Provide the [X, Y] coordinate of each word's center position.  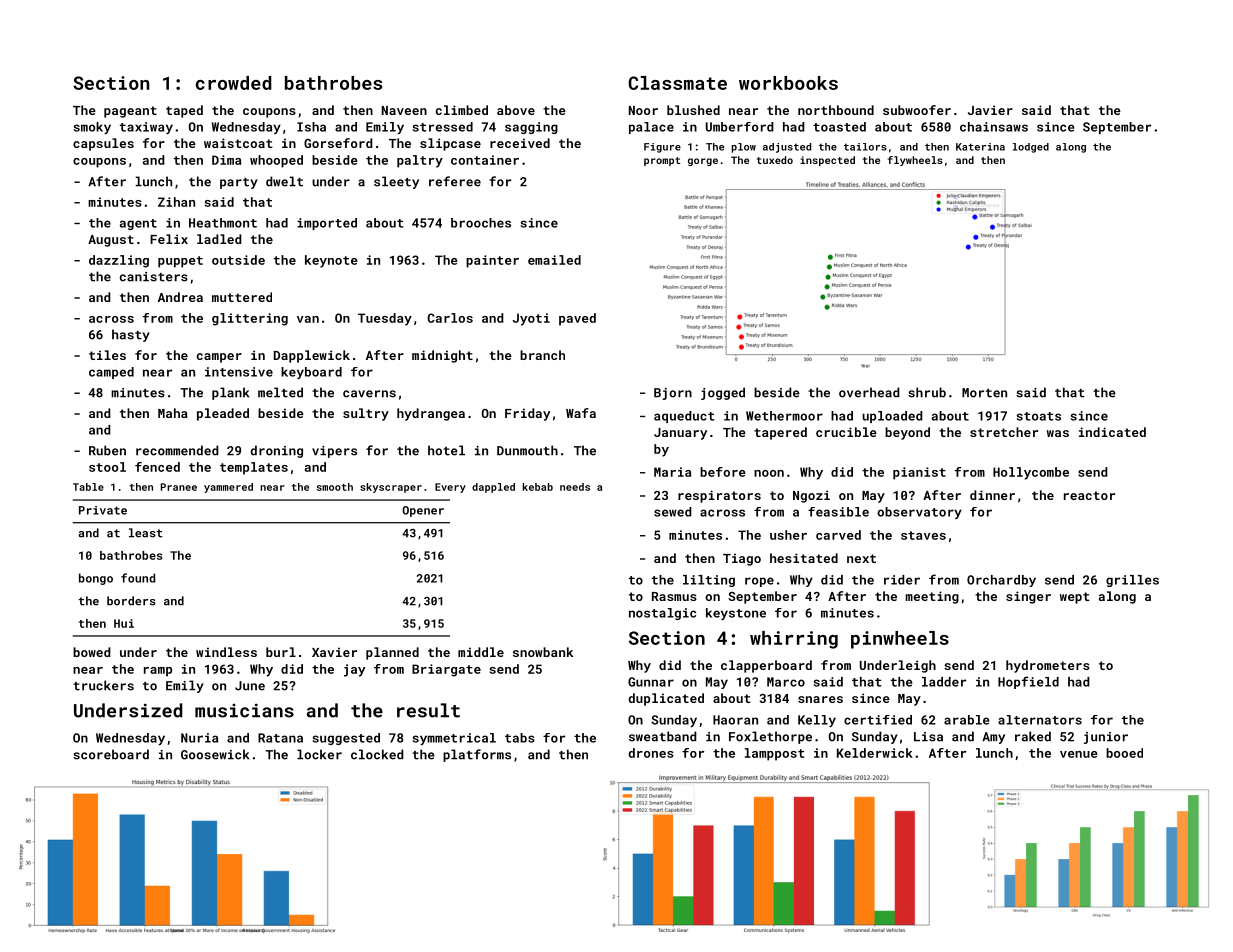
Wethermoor [784, 416]
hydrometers [1048, 666]
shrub [927, 392]
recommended [177, 450]
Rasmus [674, 596]
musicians [244, 710]
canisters [154, 277]
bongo [96, 579]
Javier [990, 110]
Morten [984, 393]
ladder [944, 682]
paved [577, 319]
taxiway [146, 128]
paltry [420, 161]
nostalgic [662, 614]
